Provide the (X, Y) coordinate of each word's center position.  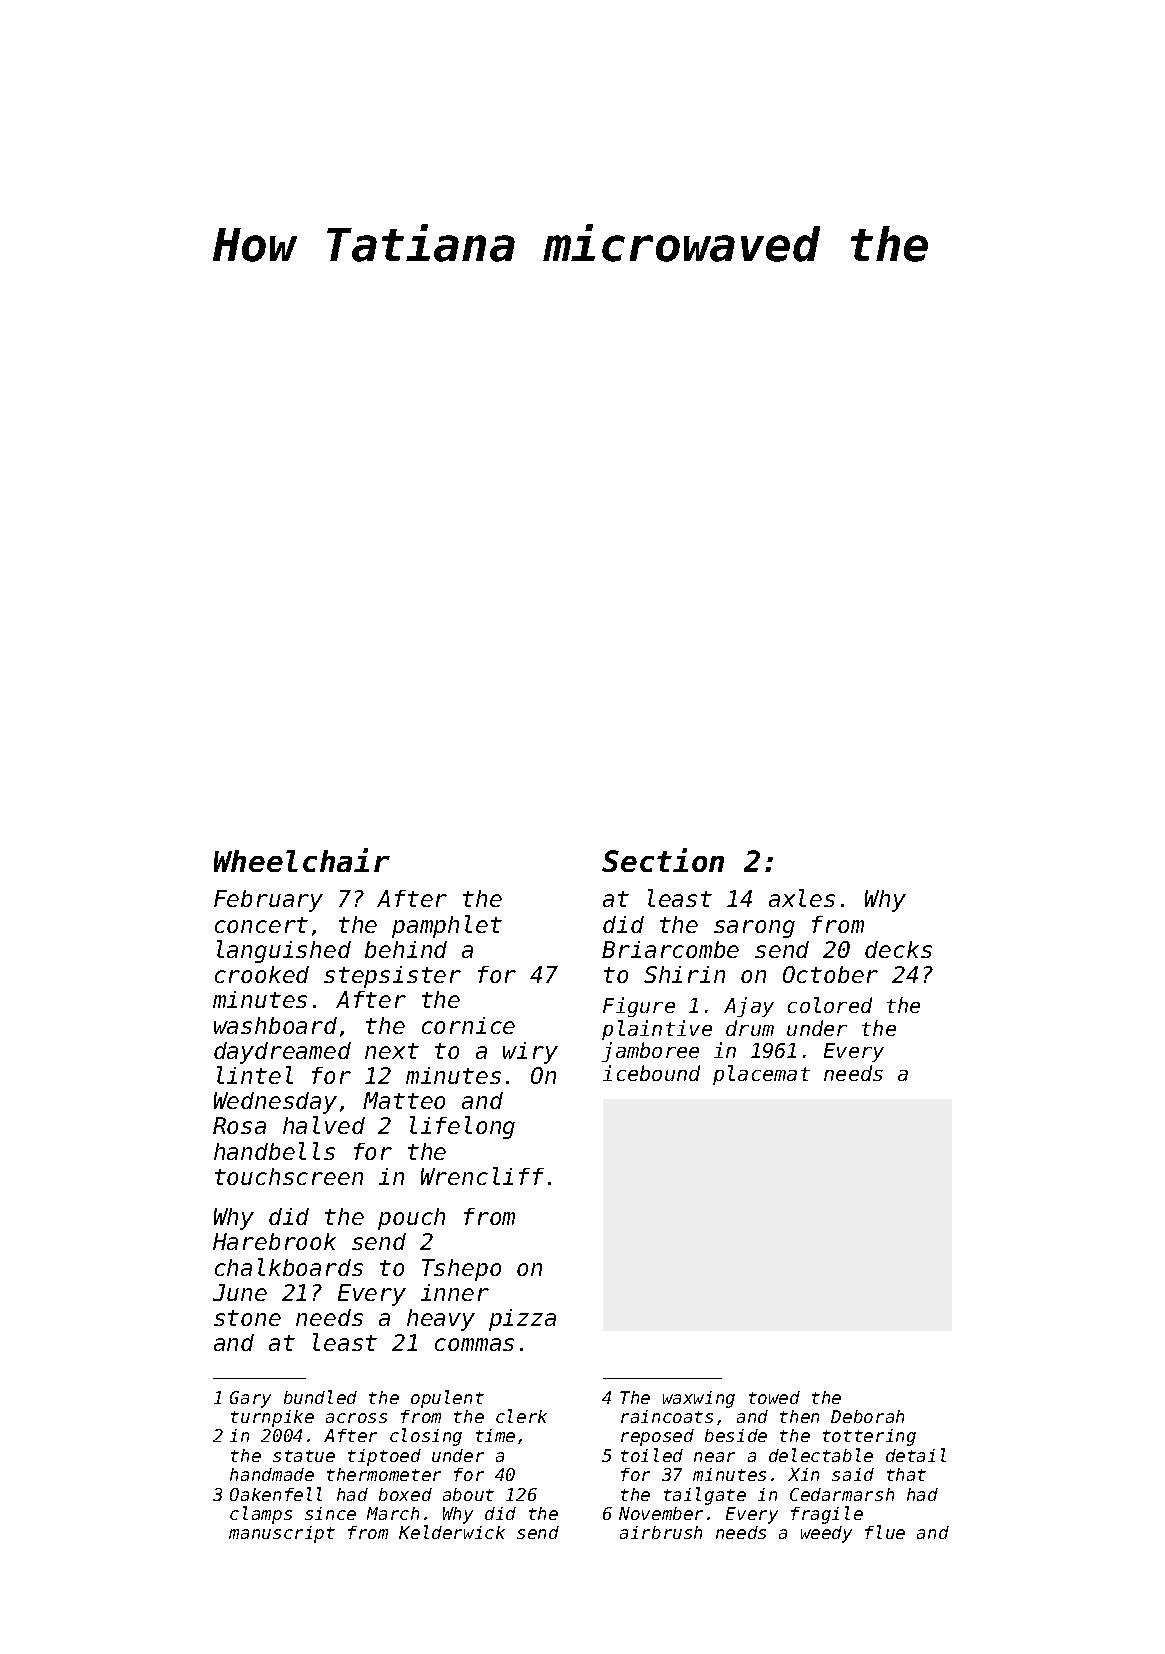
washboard (275, 1025)
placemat (761, 1075)
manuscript (282, 1534)
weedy (826, 1534)
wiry (530, 1053)
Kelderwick (452, 1532)
